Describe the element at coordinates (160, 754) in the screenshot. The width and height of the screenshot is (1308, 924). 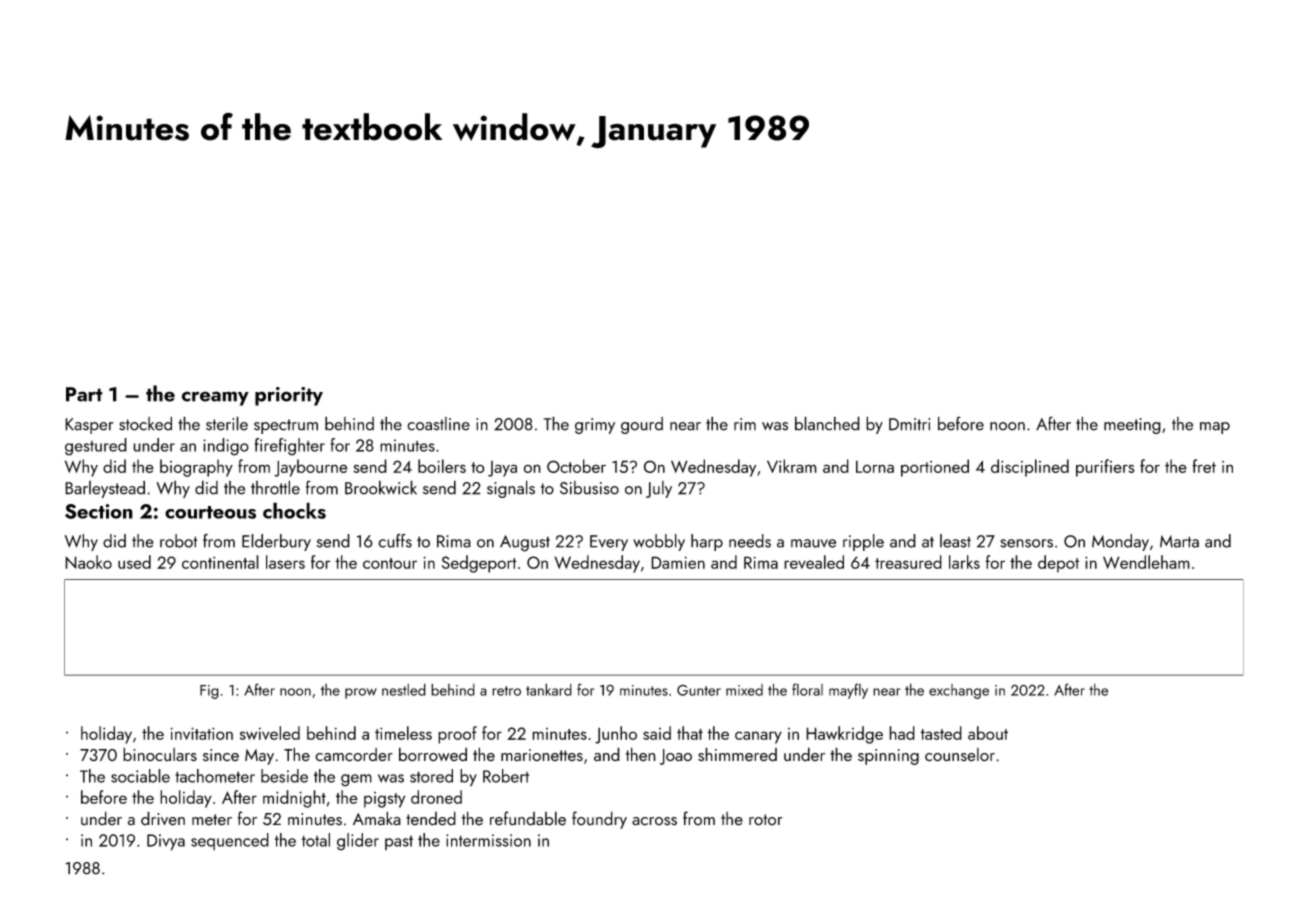
I see `binoculars` at that location.
